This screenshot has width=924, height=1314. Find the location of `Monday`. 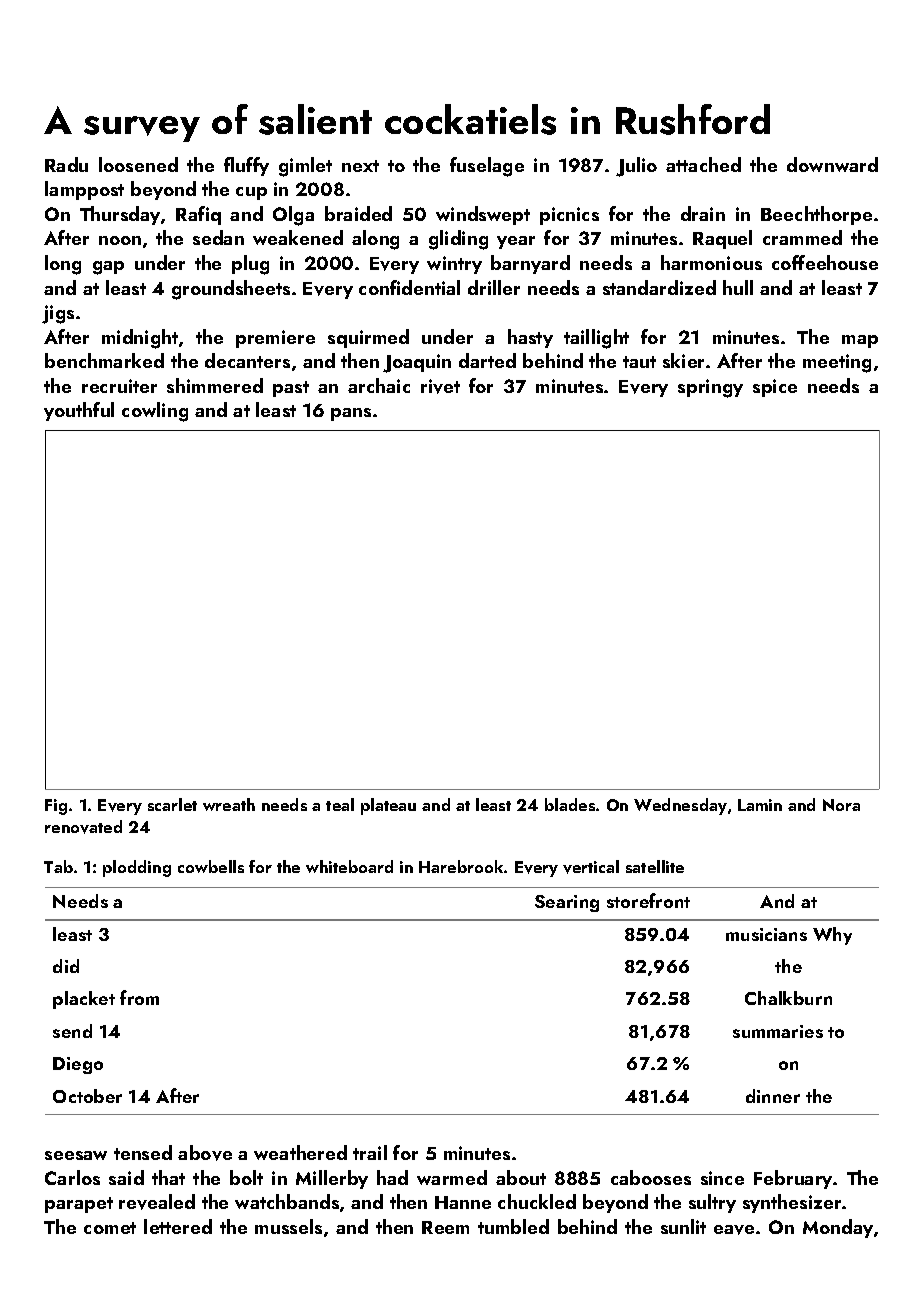

Monday is located at coordinates (838, 1228).
